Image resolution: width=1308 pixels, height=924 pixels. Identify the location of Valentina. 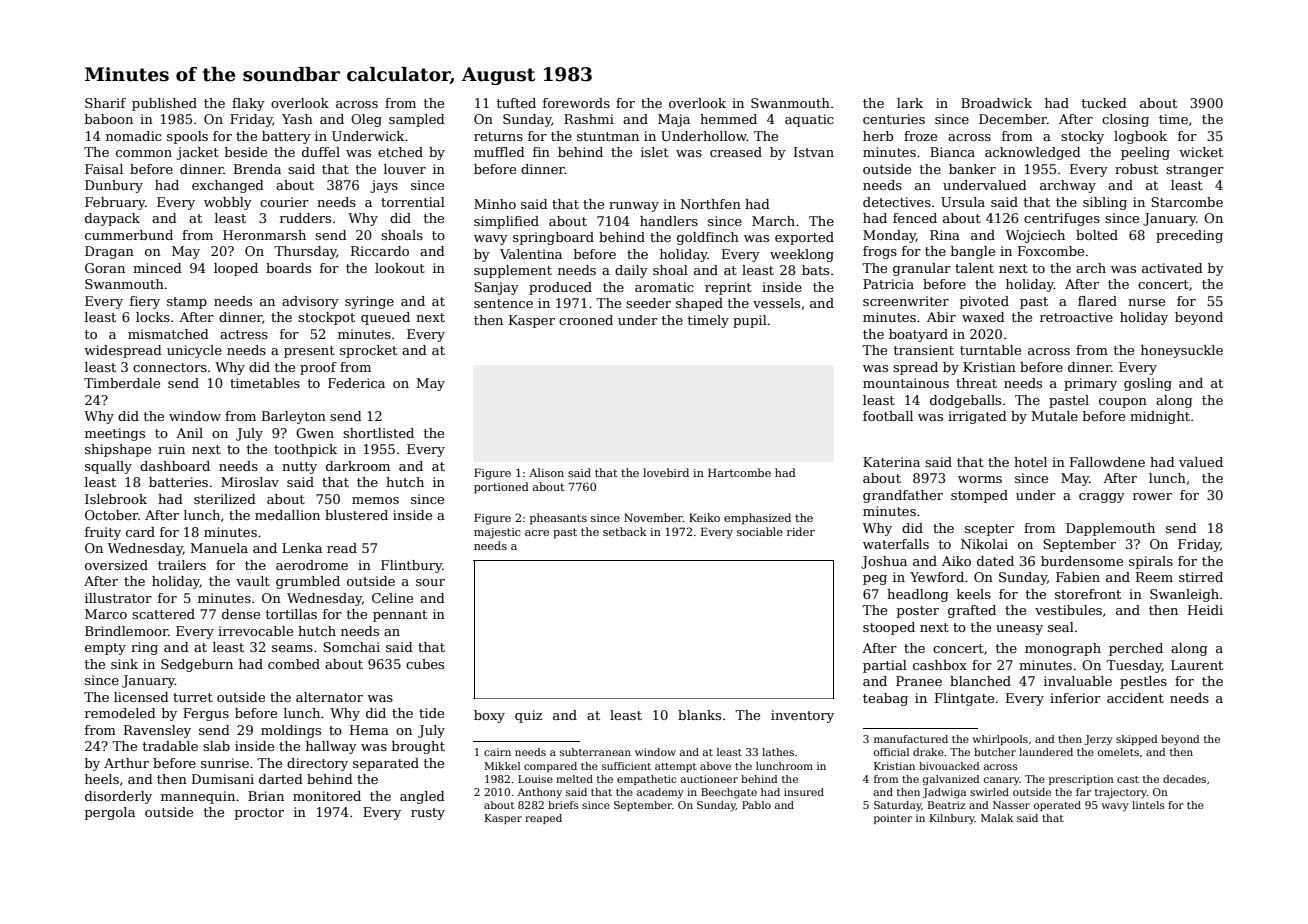
(531, 254).
